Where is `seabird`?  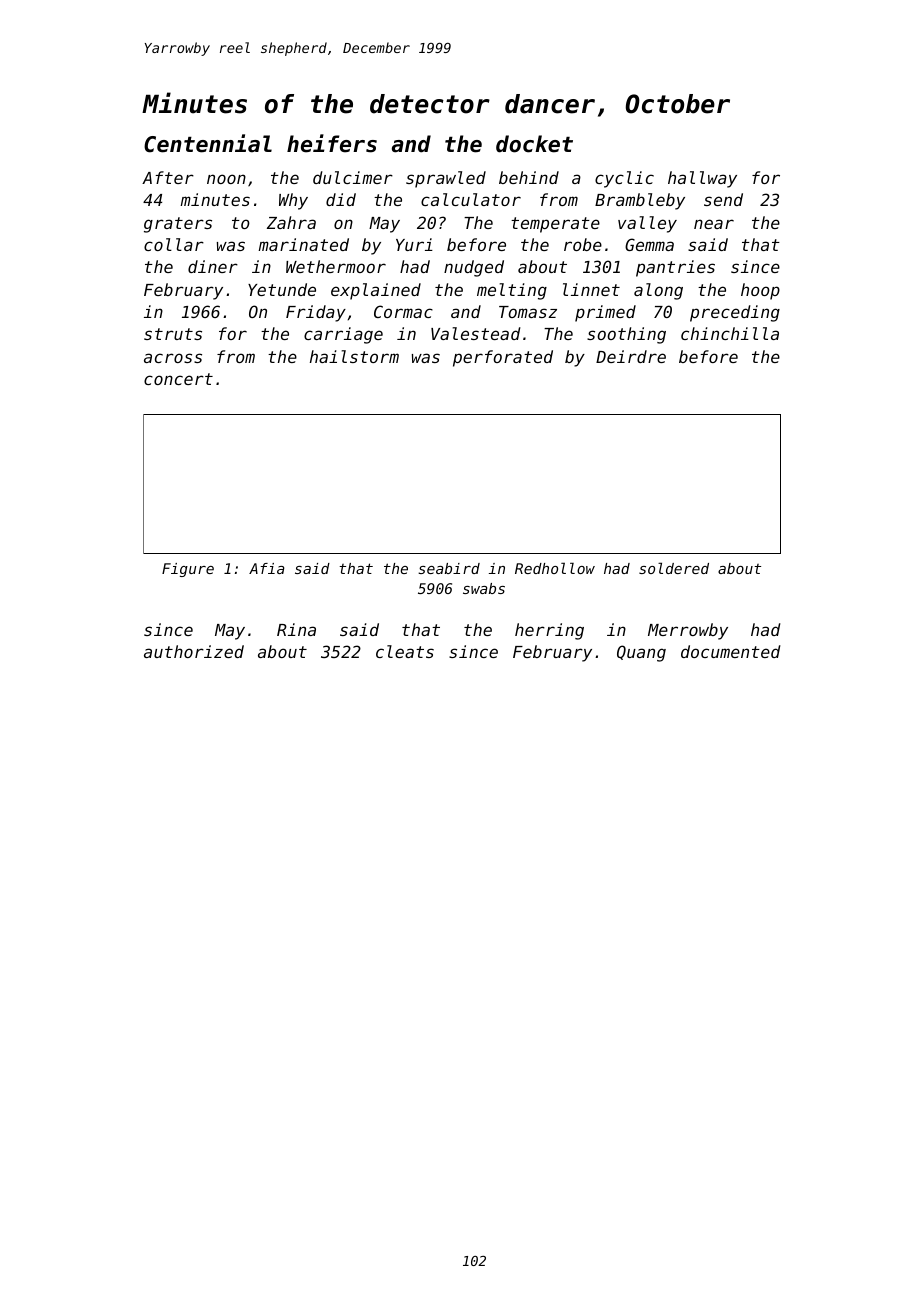
seabird is located at coordinates (449, 568).
